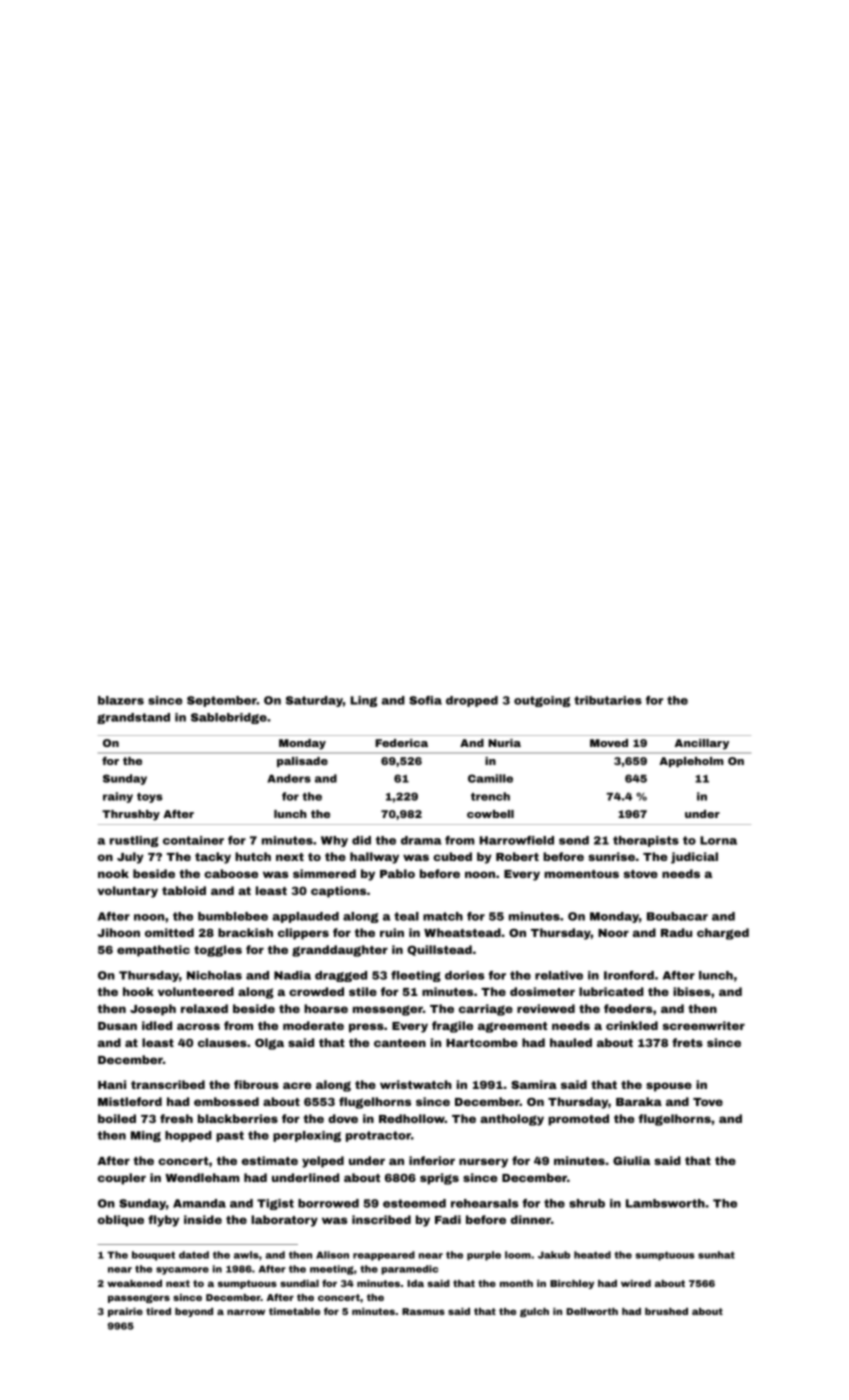  What do you see at coordinates (112, 1084) in the screenshot?
I see `Hani` at bounding box center [112, 1084].
